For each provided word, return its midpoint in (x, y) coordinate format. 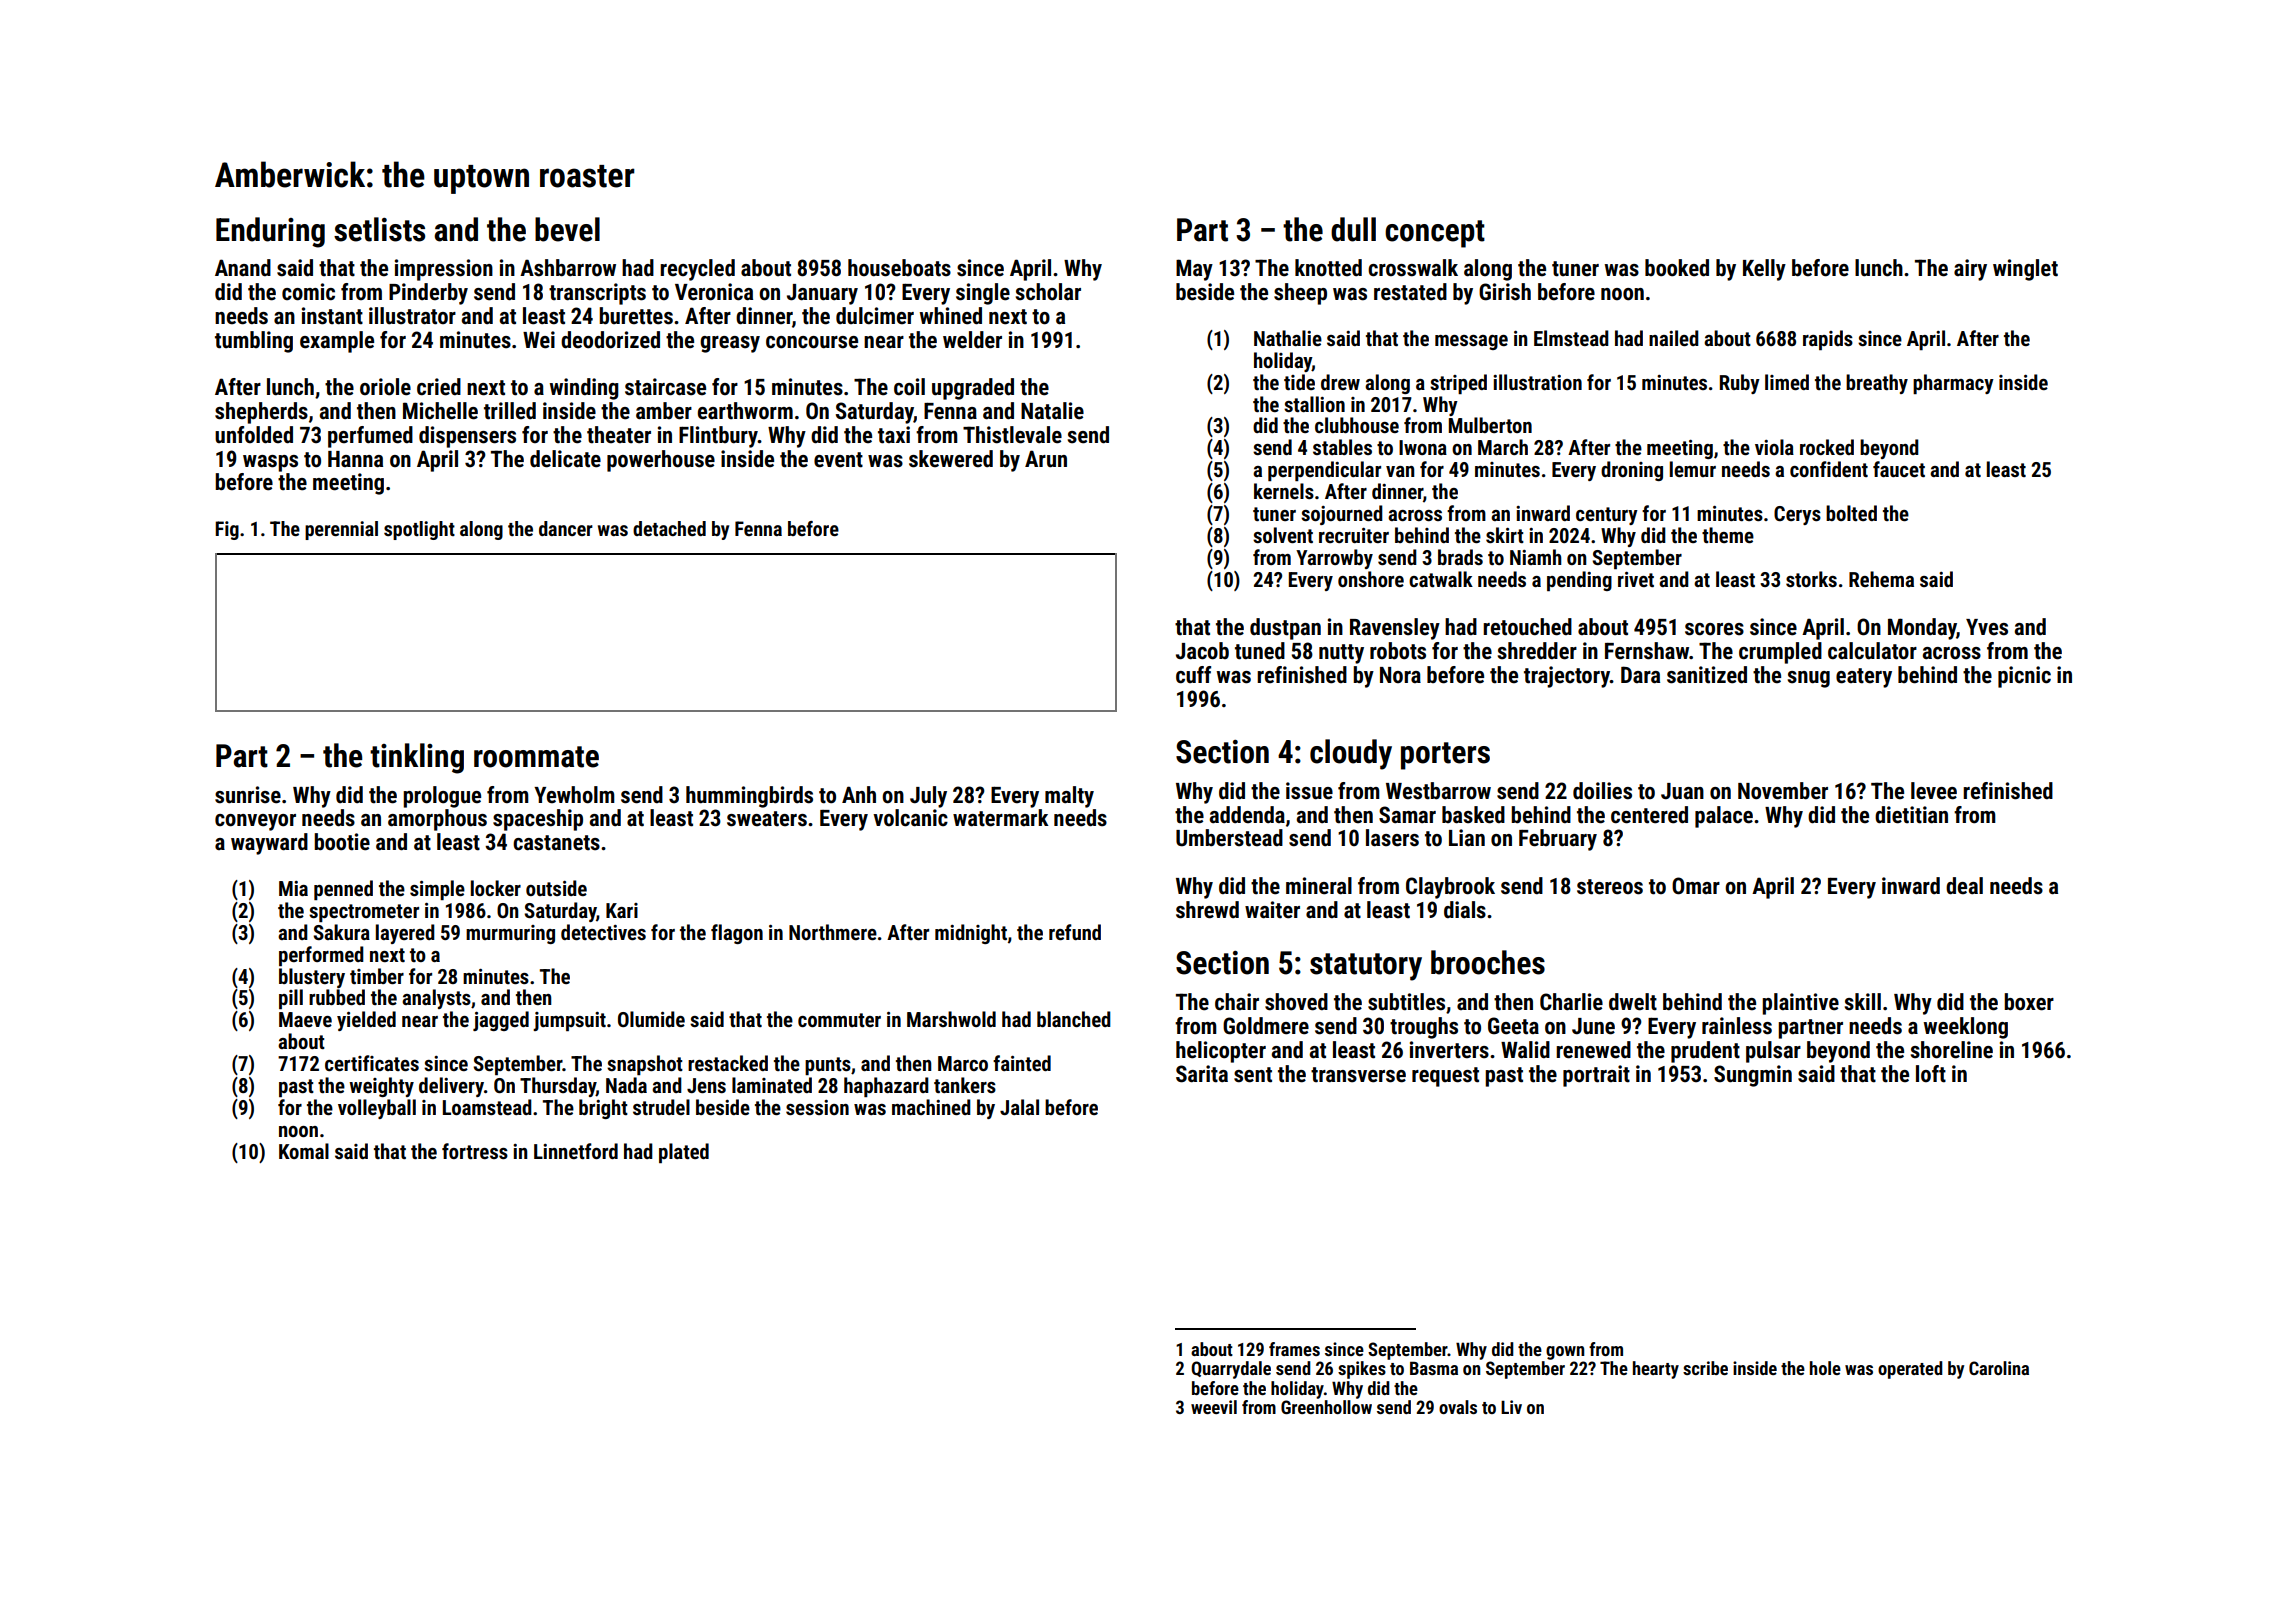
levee (1934, 791)
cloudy (1351, 754)
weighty (381, 1087)
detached (669, 528)
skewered (951, 459)
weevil (1214, 1407)
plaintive (1800, 1004)
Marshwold (951, 1019)
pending (1579, 581)
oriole (385, 387)
